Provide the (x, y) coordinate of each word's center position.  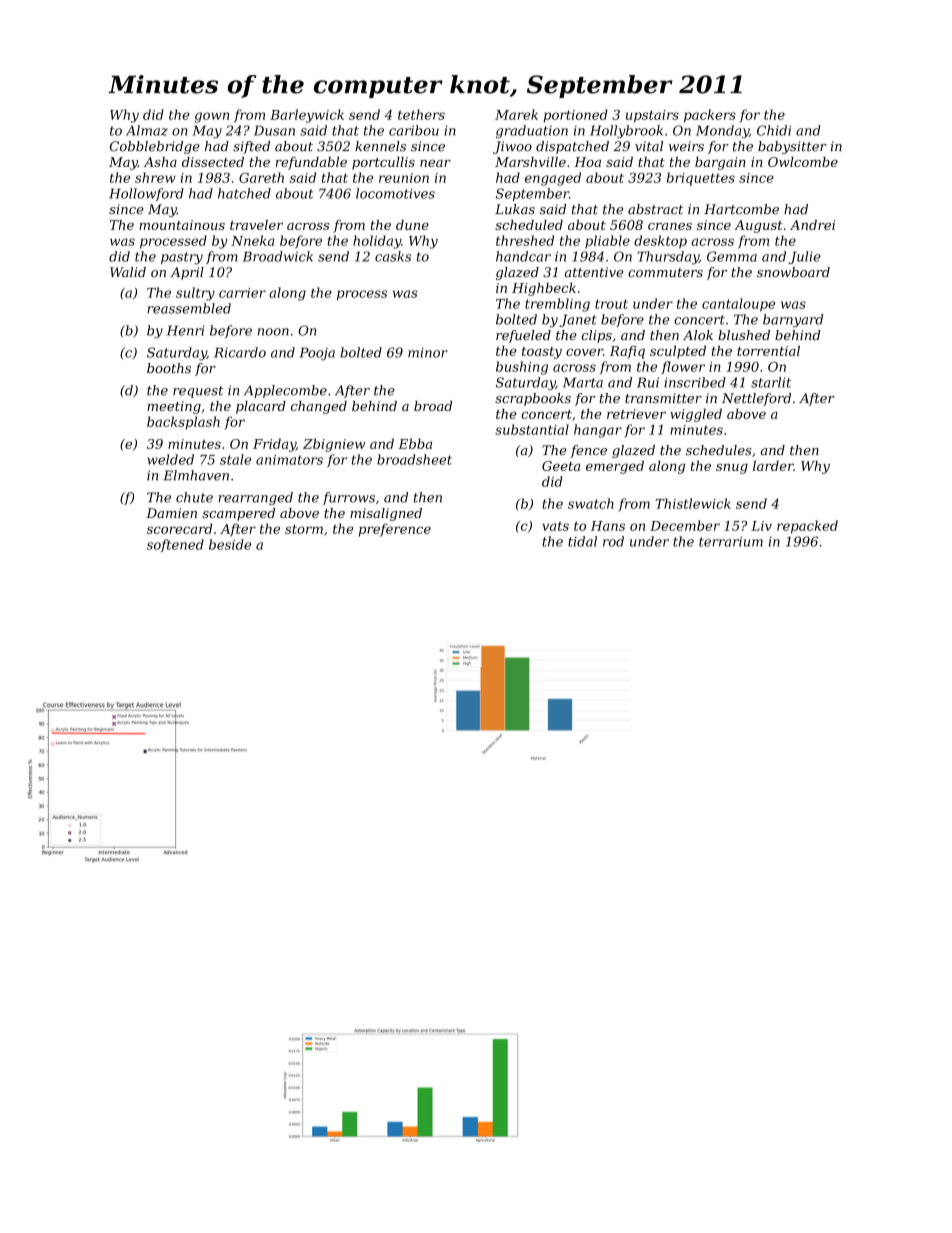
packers (710, 116)
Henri (186, 330)
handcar (523, 256)
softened (175, 545)
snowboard (793, 272)
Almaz (147, 130)
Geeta (561, 466)
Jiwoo (512, 147)
